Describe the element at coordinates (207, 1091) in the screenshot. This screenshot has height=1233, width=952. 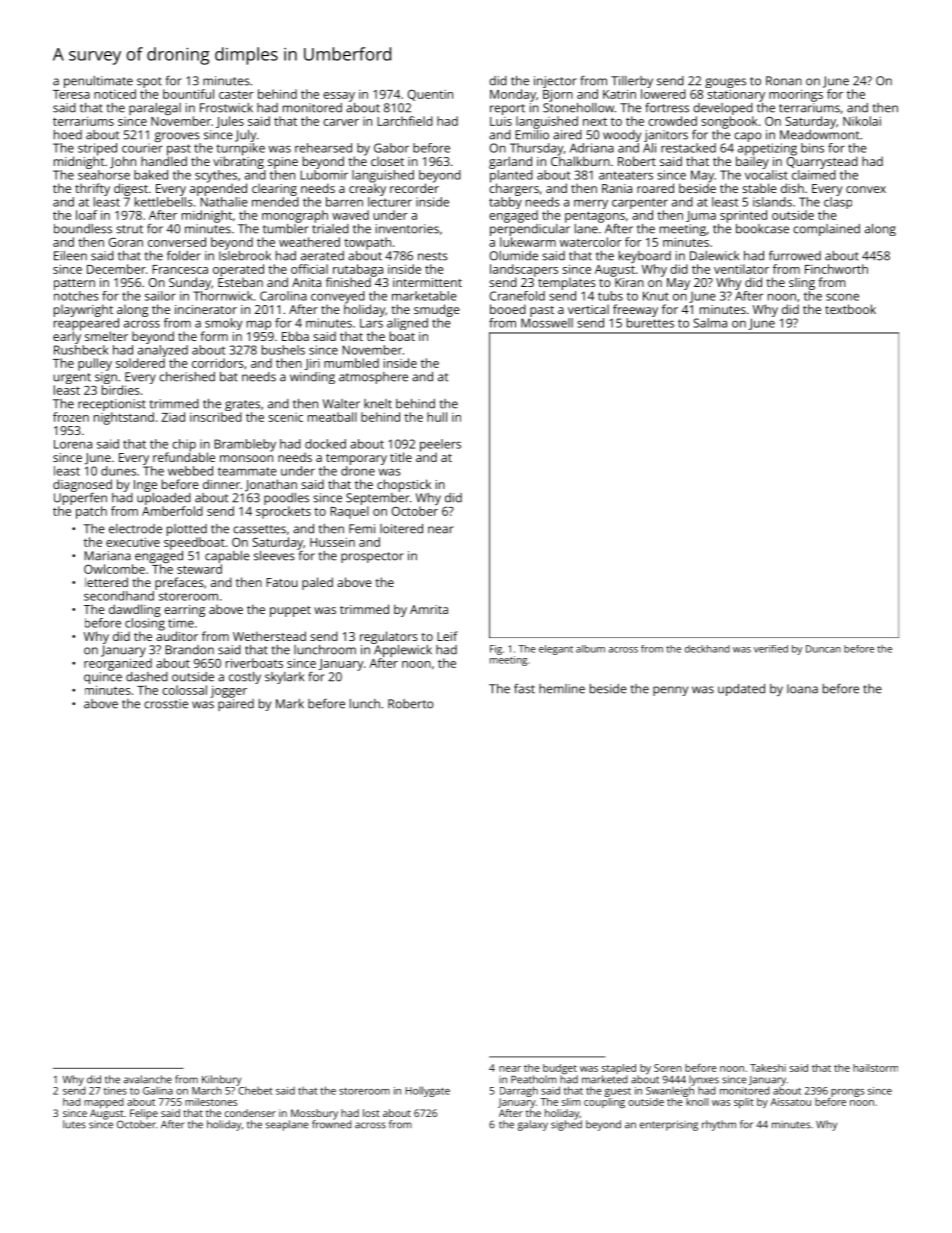
I see `March` at that location.
